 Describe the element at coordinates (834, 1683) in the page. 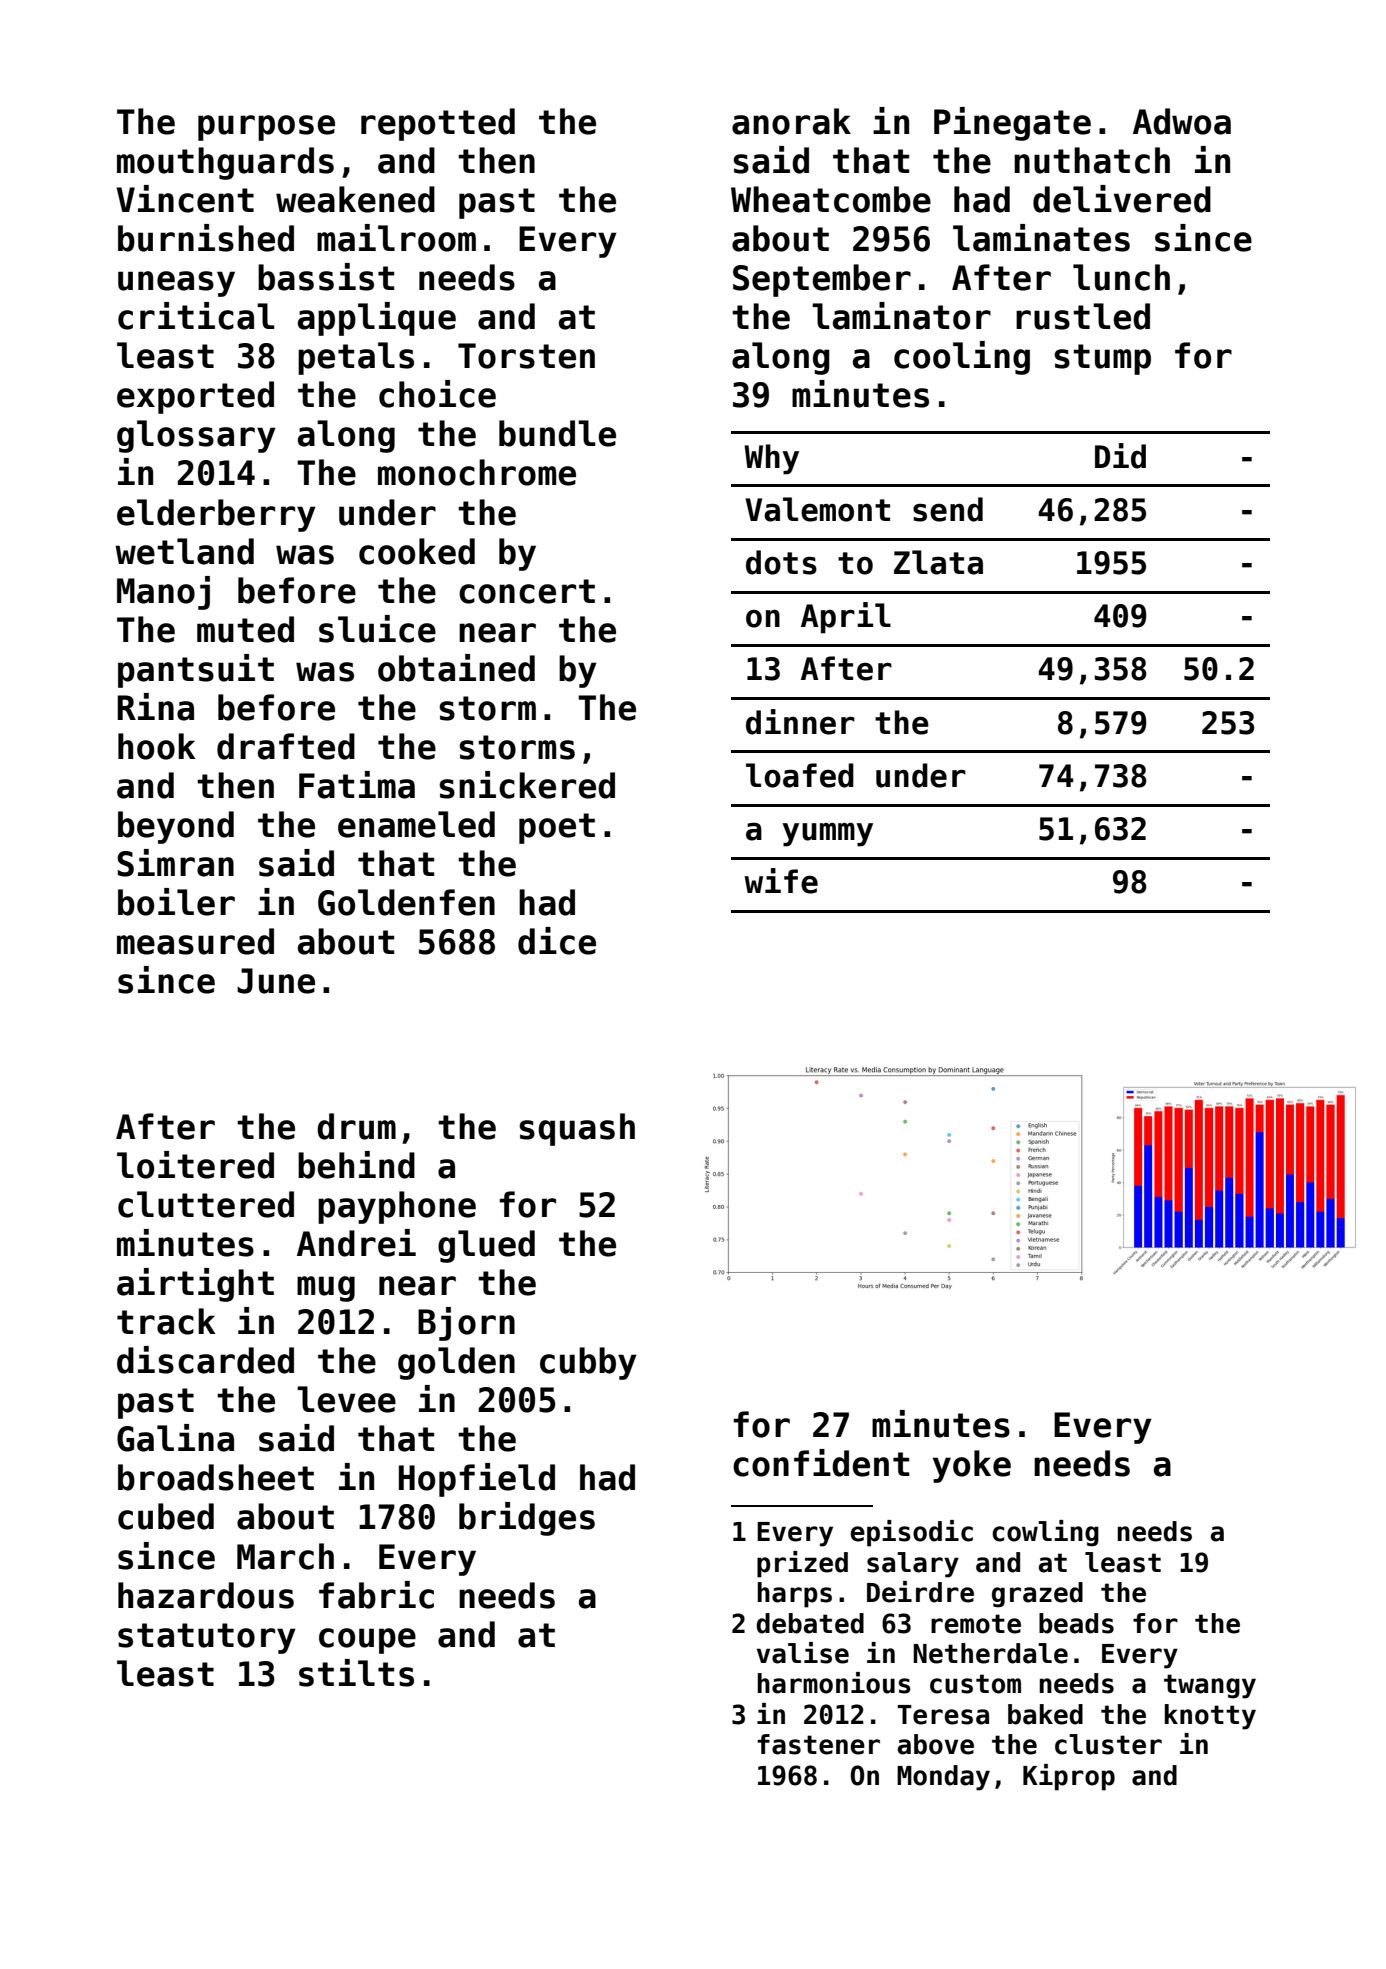

I see `harmonious` at that location.
